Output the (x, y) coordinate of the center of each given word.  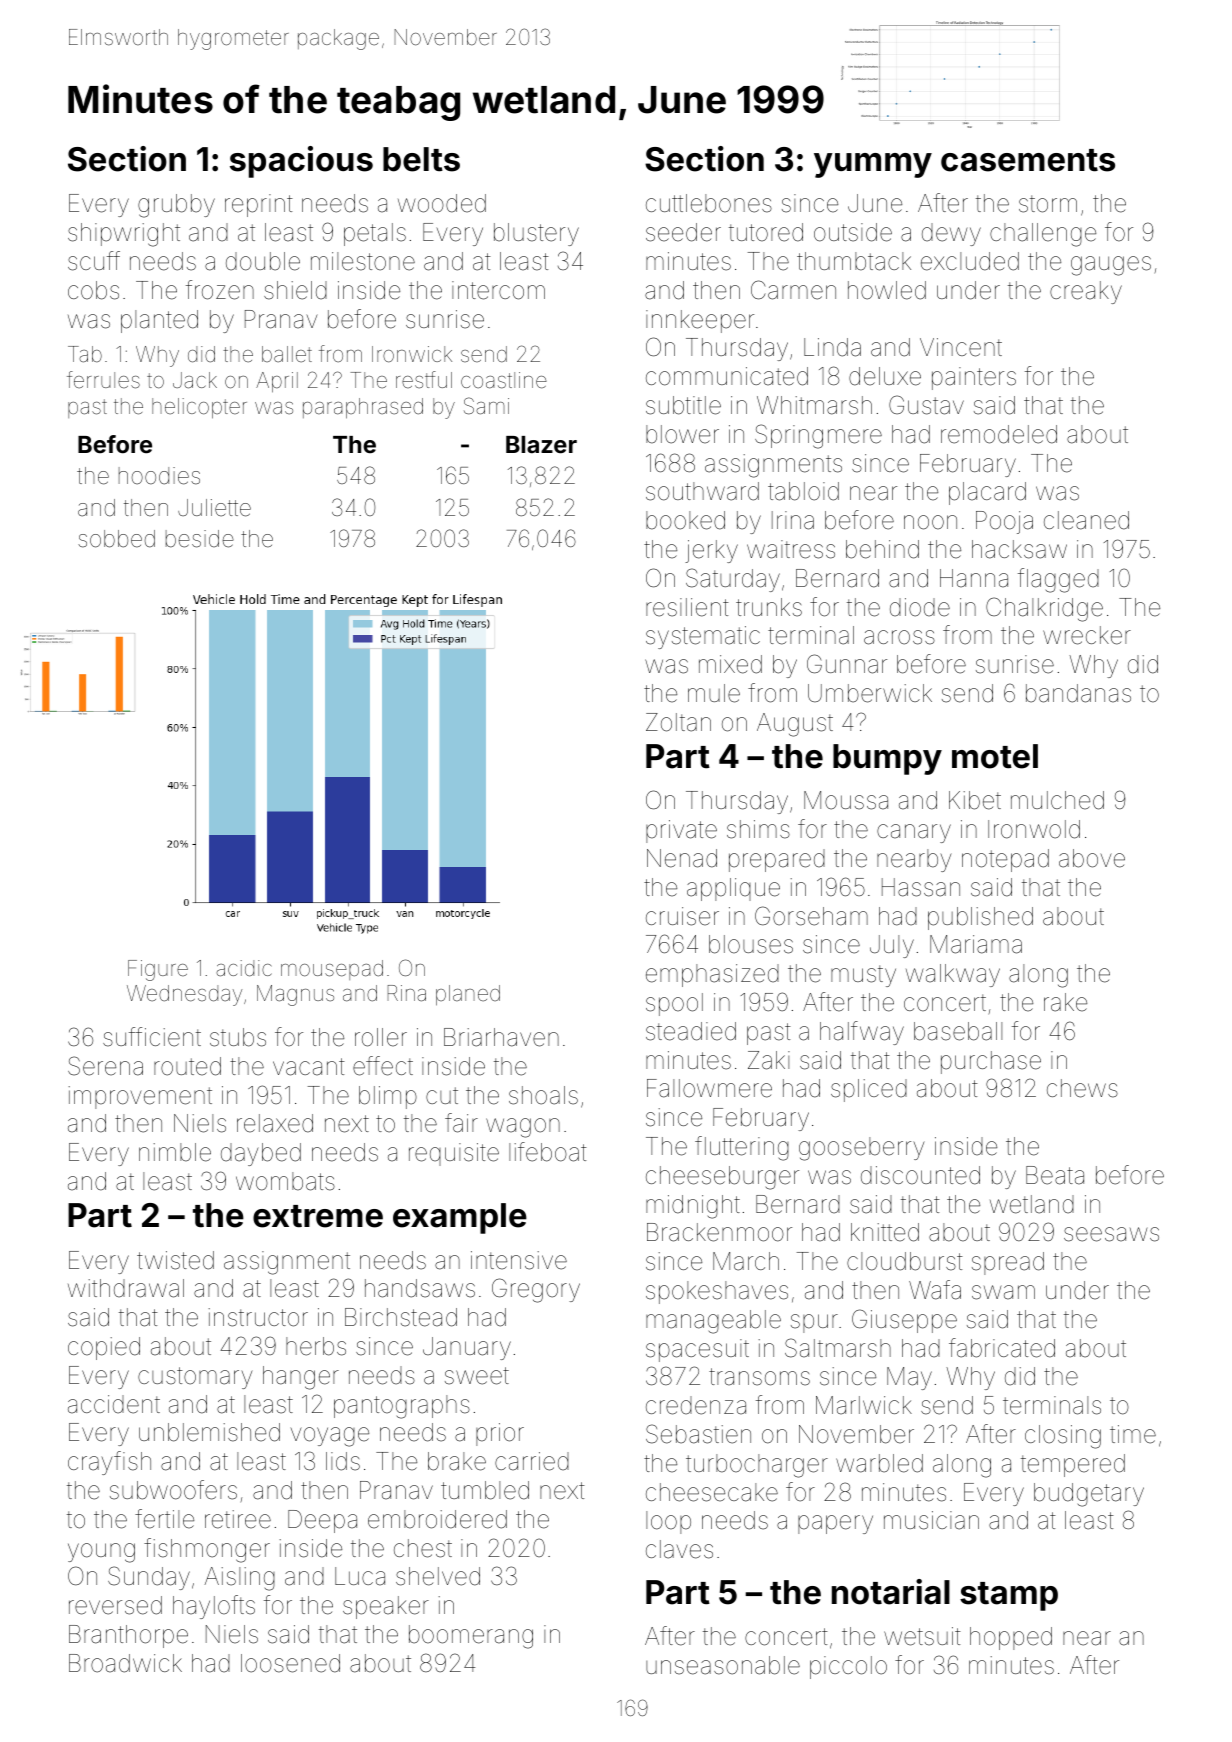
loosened (290, 1663)
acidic (244, 968)
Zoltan (678, 722)
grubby (176, 206)
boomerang (471, 1637)
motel (995, 756)
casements (1028, 160)
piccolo (848, 1667)
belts (421, 159)
